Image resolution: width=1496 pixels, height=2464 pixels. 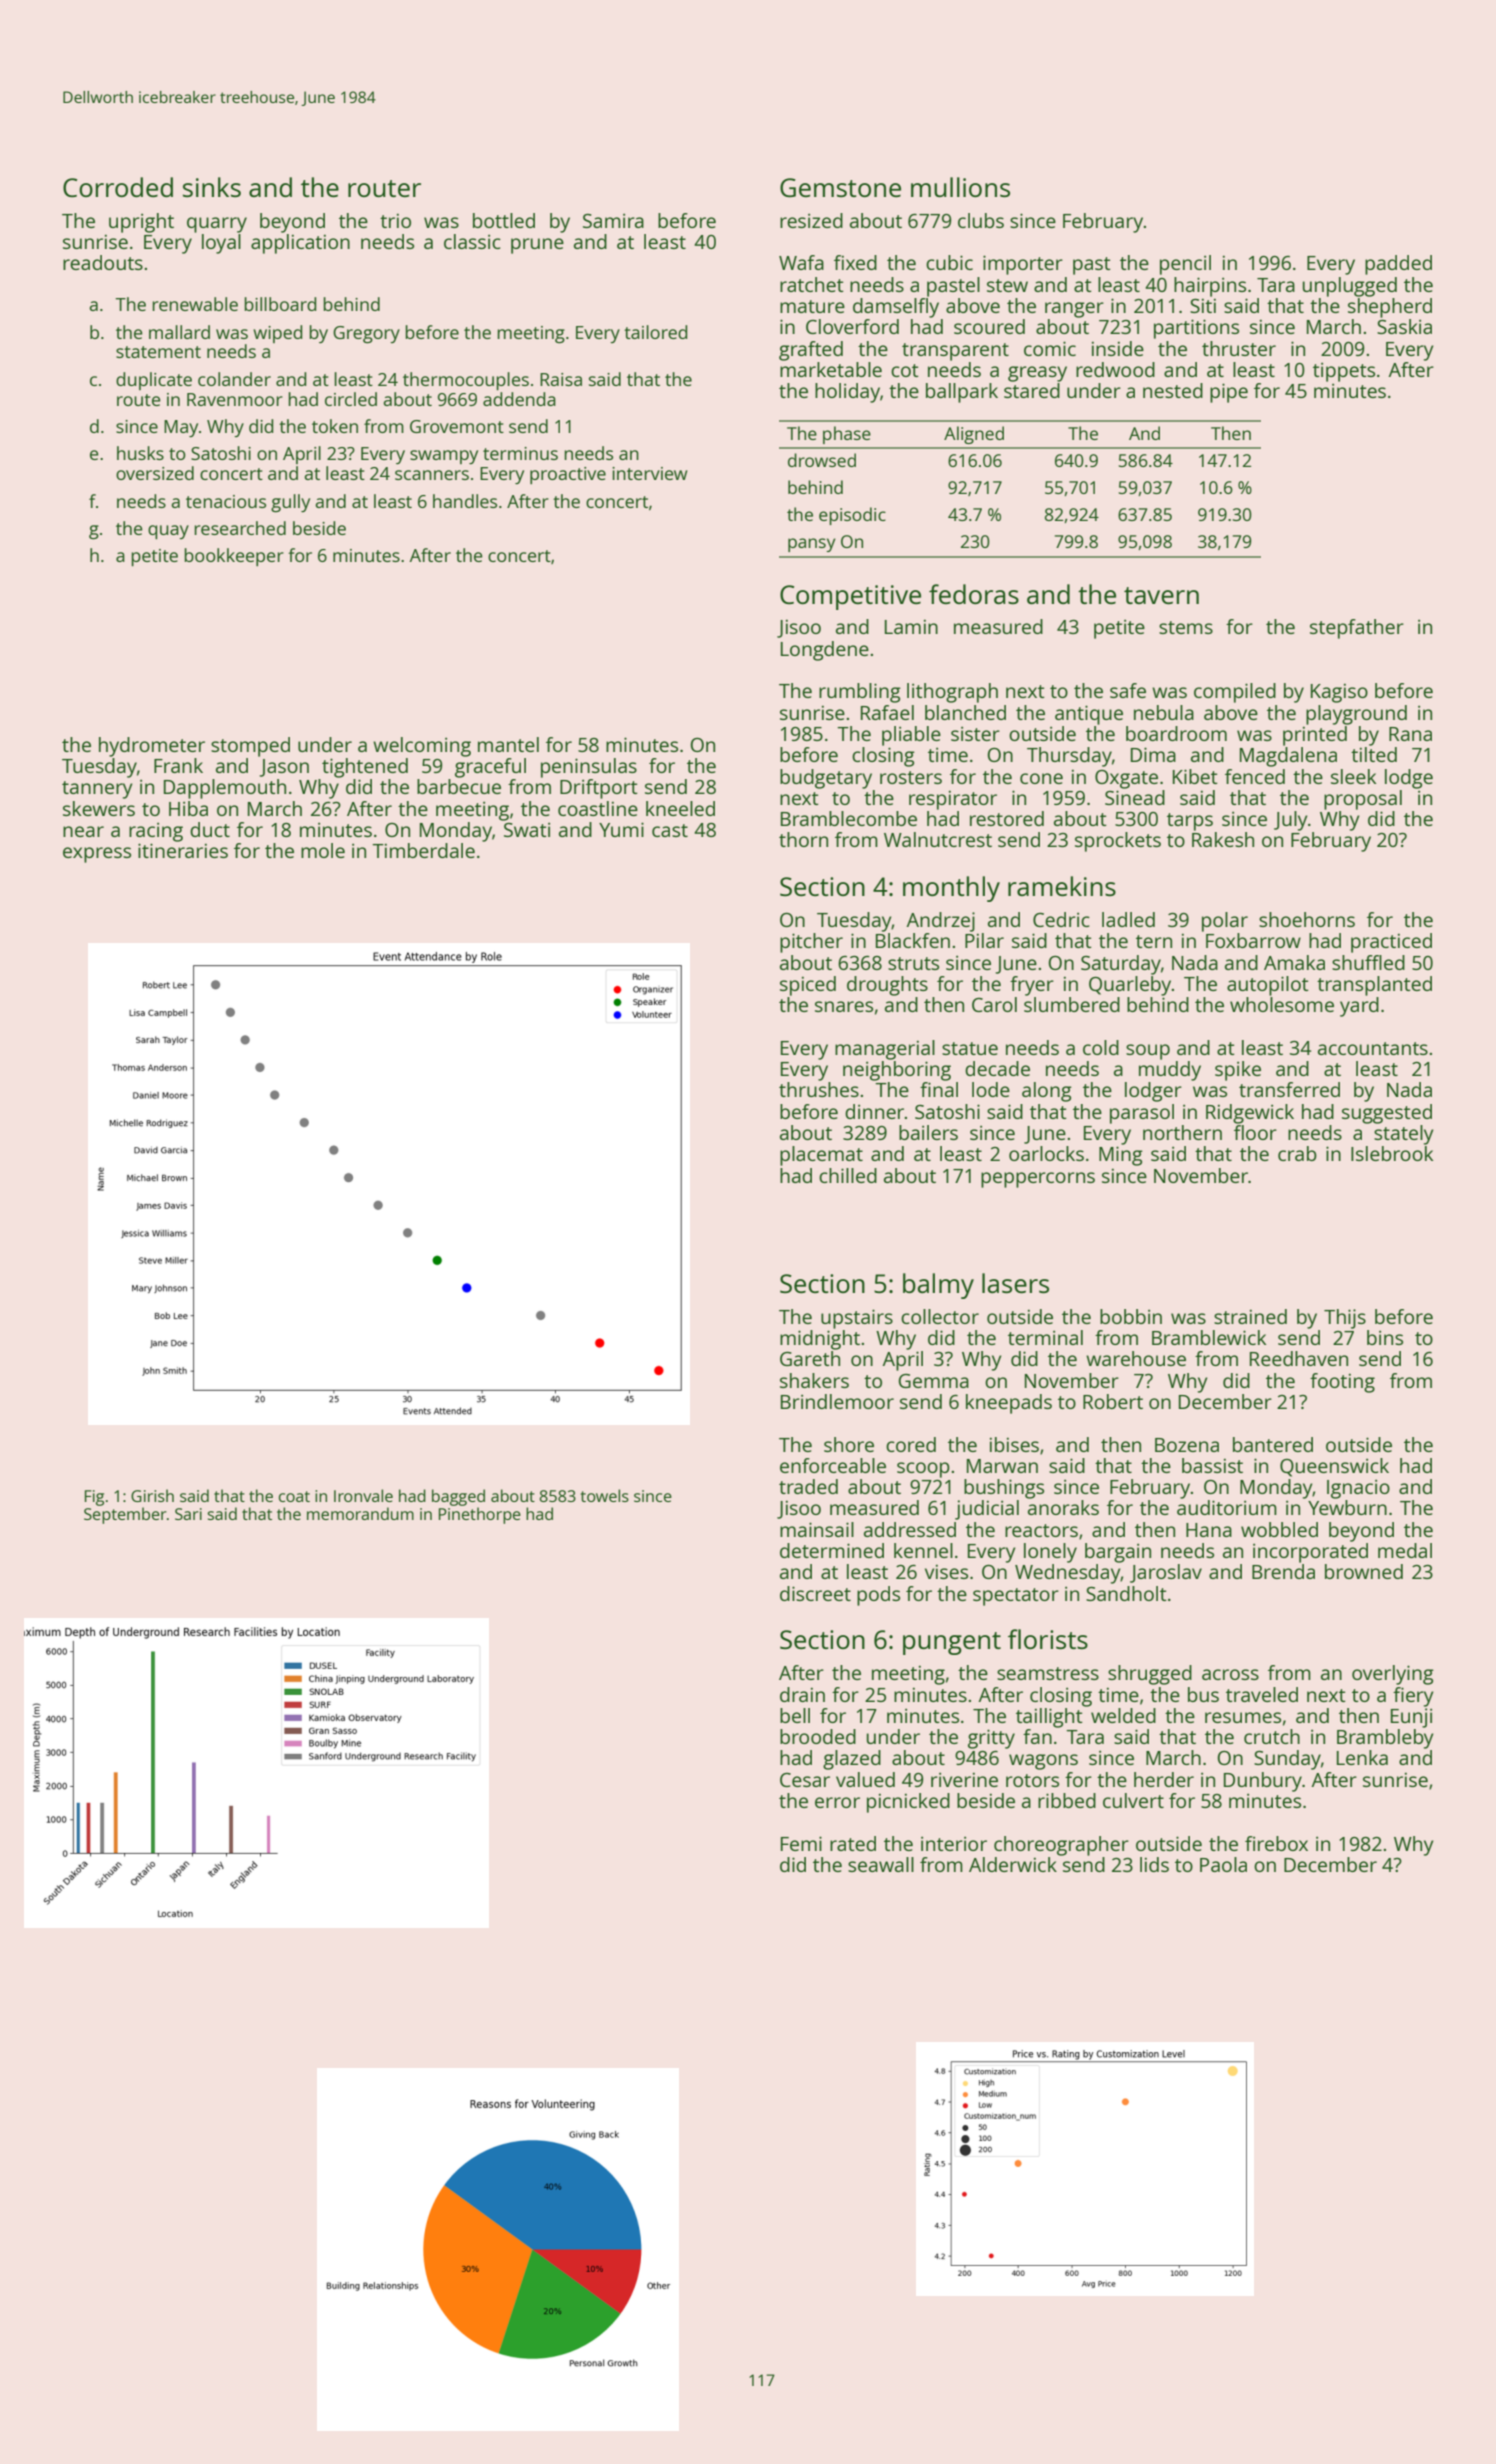 What do you see at coordinates (821, 1156) in the screenshot?
I see `placemat` at bounding box center [821, 1156].
